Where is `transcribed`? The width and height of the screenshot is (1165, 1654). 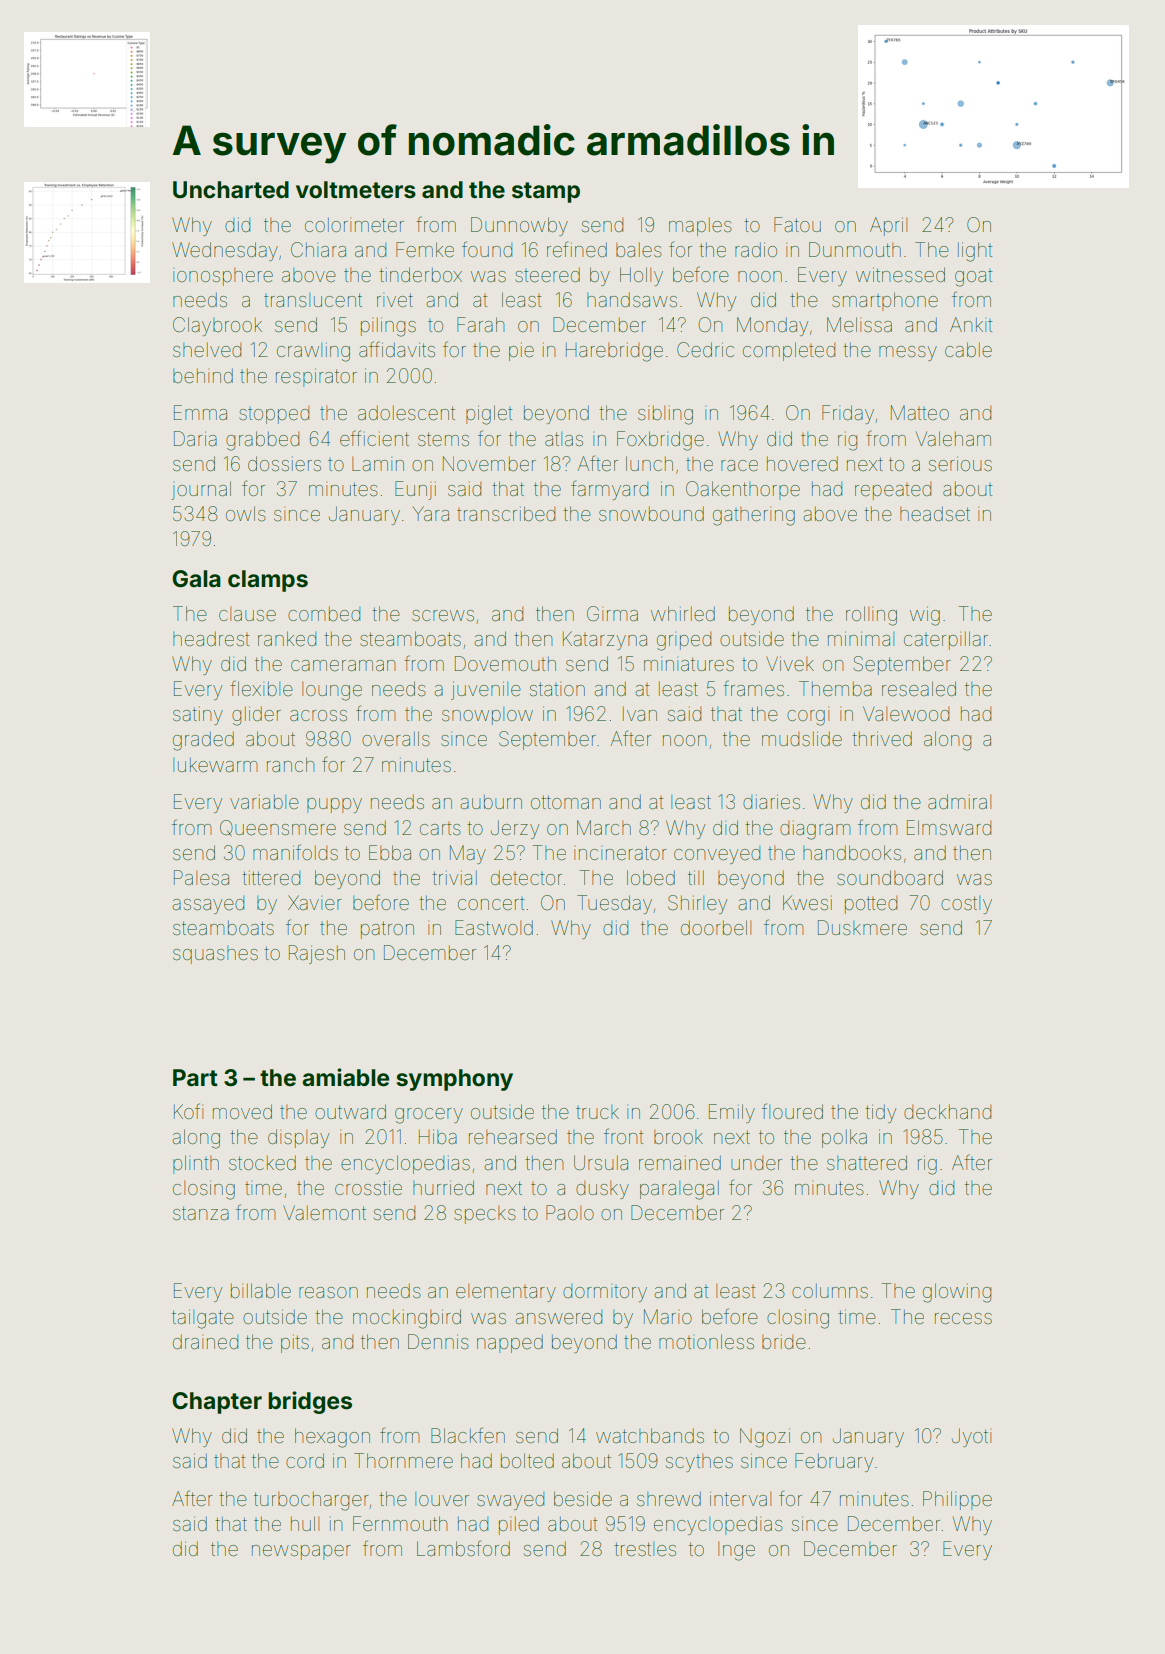
transcribed is located at coordinates (506, 513).
